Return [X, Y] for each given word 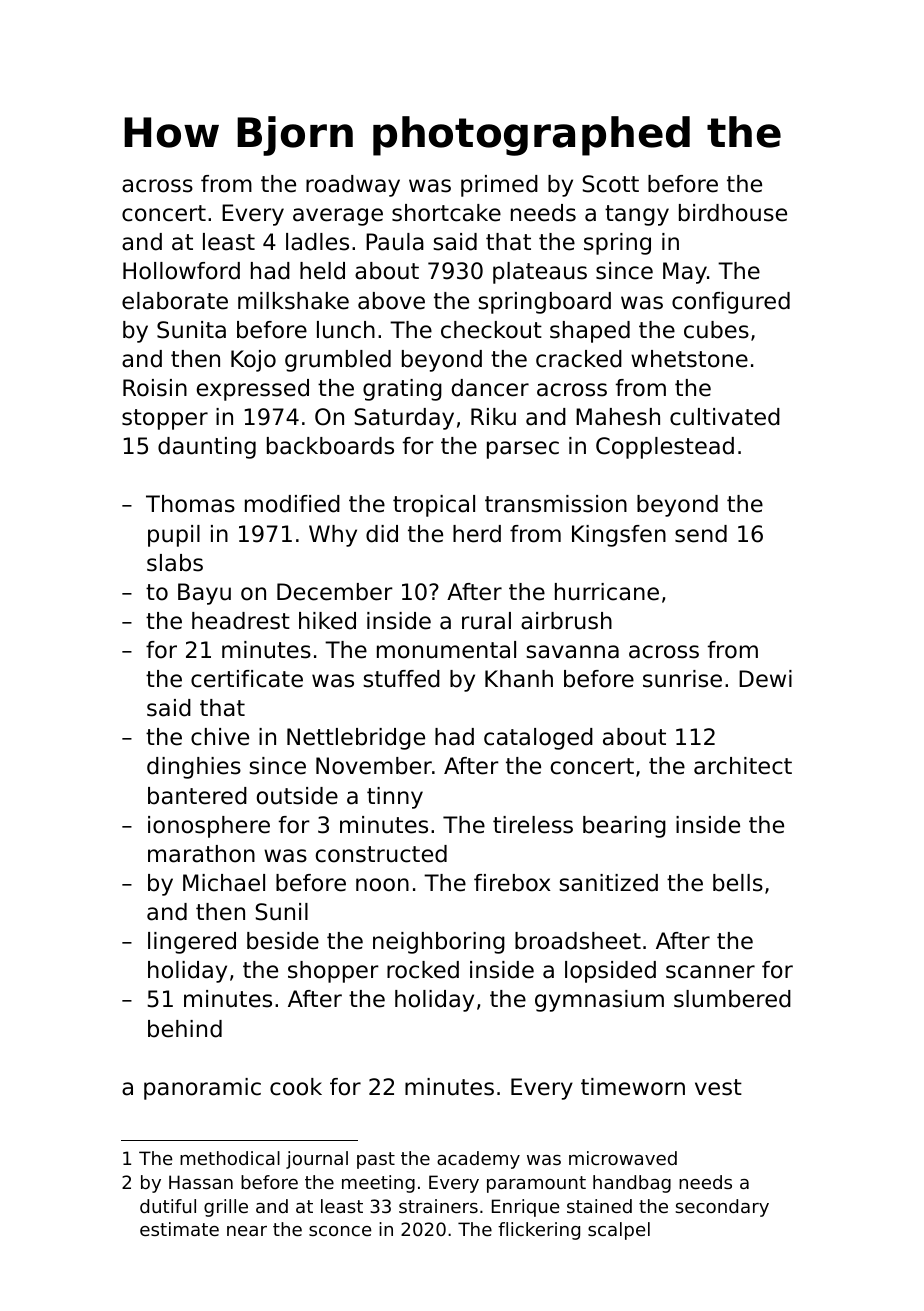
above [391, 301]
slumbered [732, 999]
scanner [710, 972]
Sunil [282, 912]
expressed [253, 390]
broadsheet [578, 941]
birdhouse [733, 213]
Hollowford [181, 271]
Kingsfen [619, 536]
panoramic [202, 1089]
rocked [423, 970]
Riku [493, 417]
